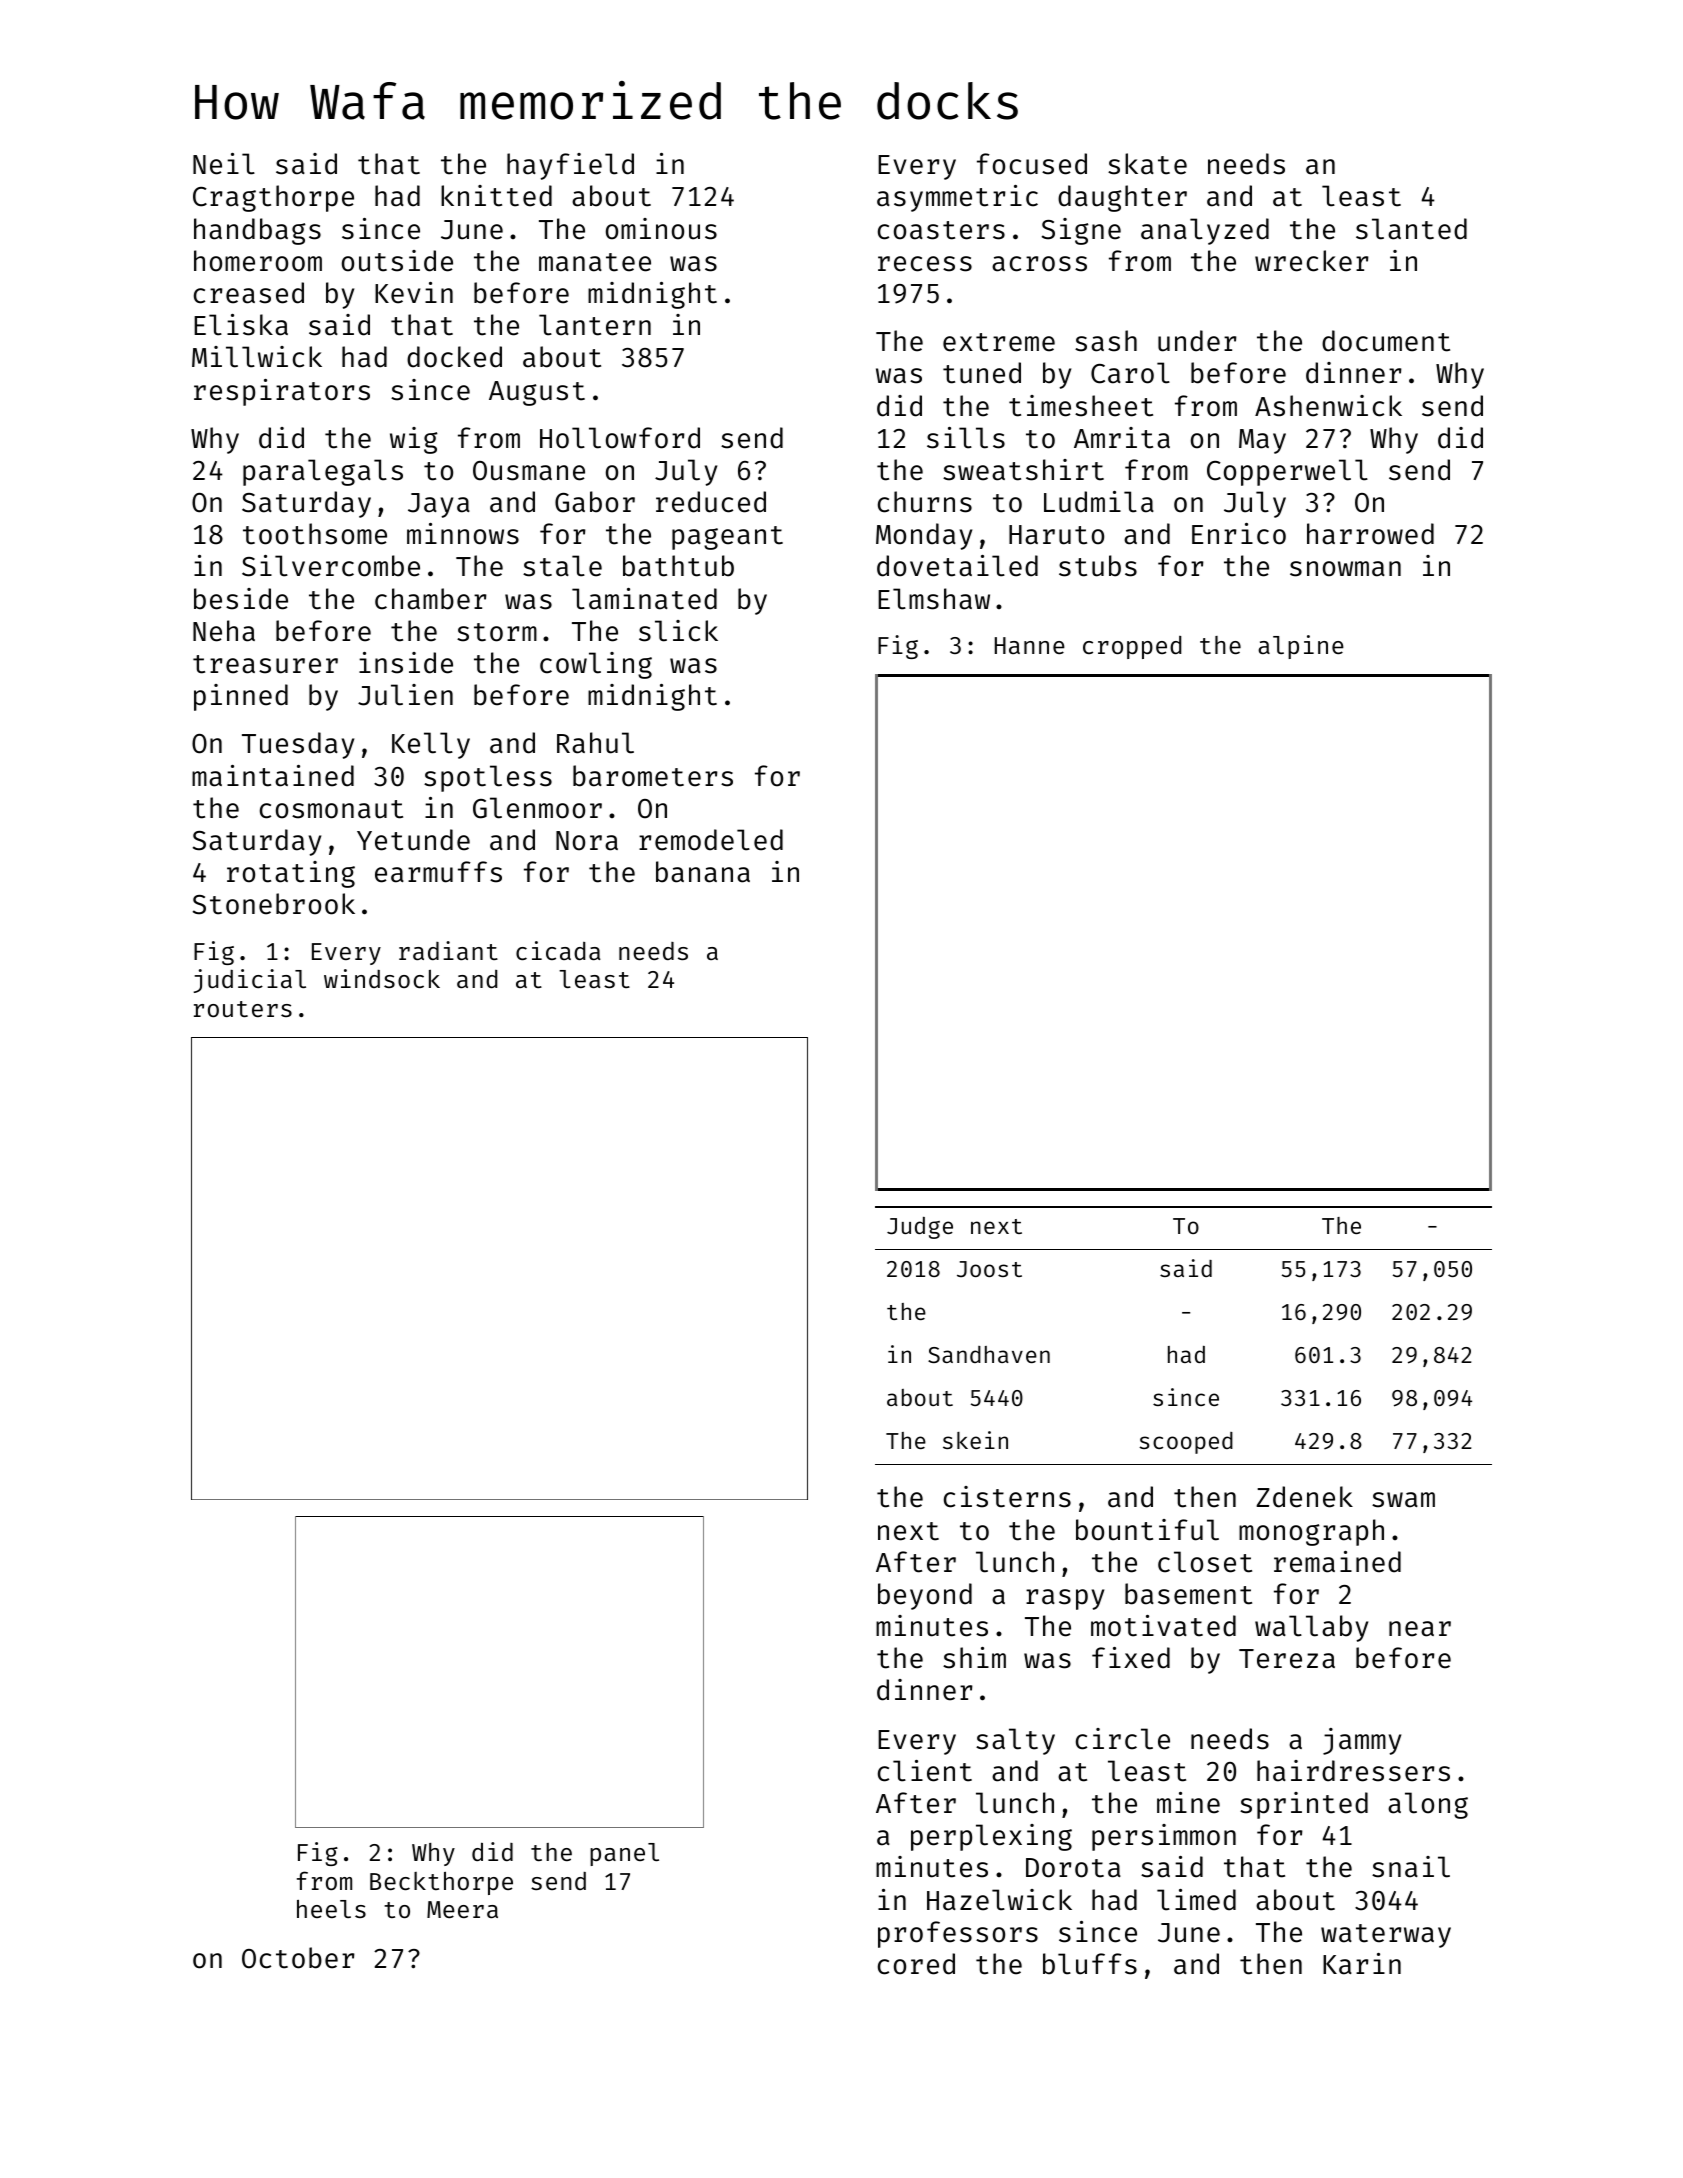 This screenshot has width=1683, height=2178. What do you see at coordinates (298, 1958) in the screenshot?
I see `October` at bounding box center [298, 1958].
